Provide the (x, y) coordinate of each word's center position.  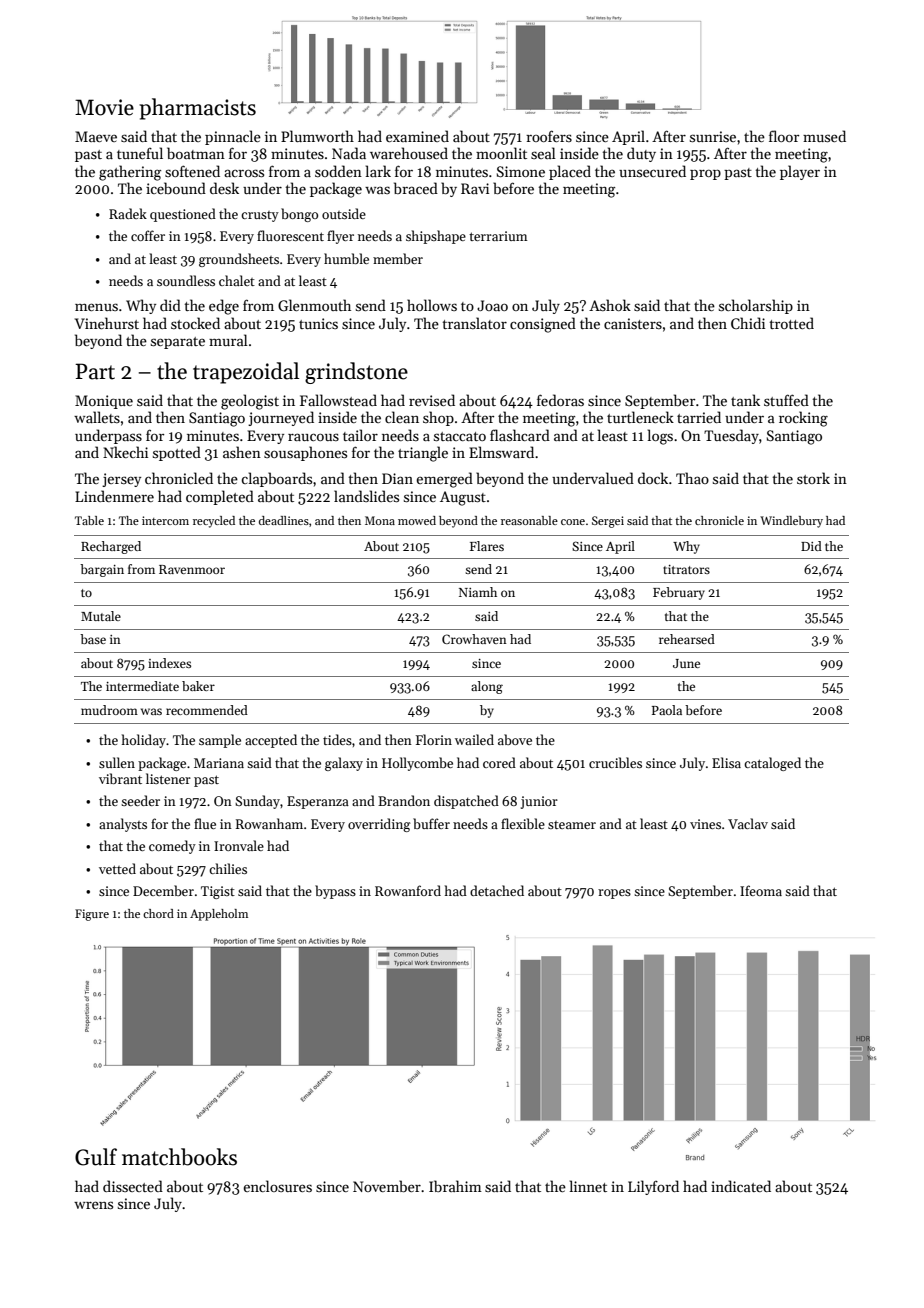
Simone (521, 171)
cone (573, 522)
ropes (614, 894)
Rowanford (408, 890)
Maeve (96, 136)
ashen (242, 452)
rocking (803, 419)
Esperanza (318, 802)
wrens (93, 1205)
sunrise (713, 136)
